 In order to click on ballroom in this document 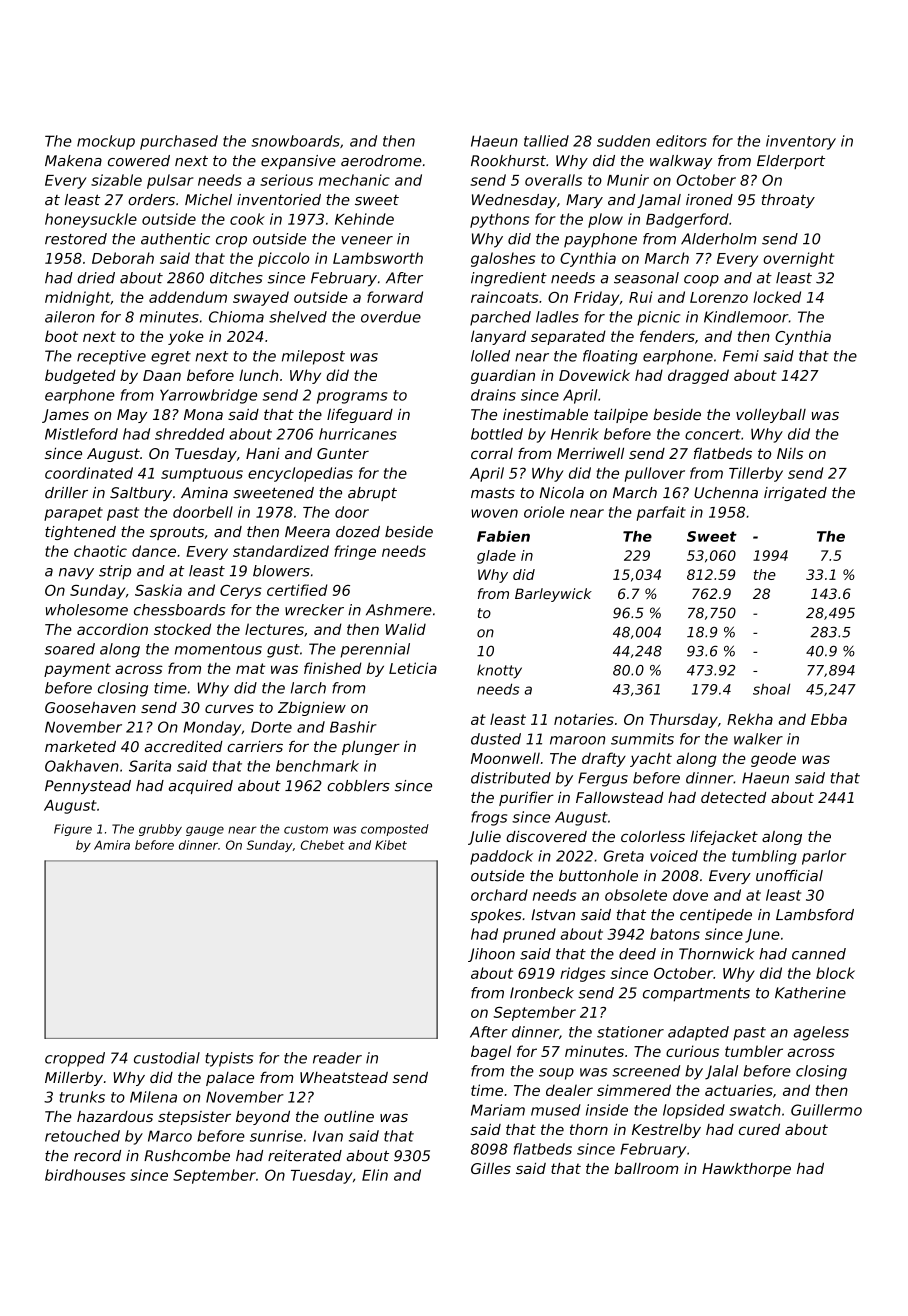, I will do `click(646, 1168)`.
